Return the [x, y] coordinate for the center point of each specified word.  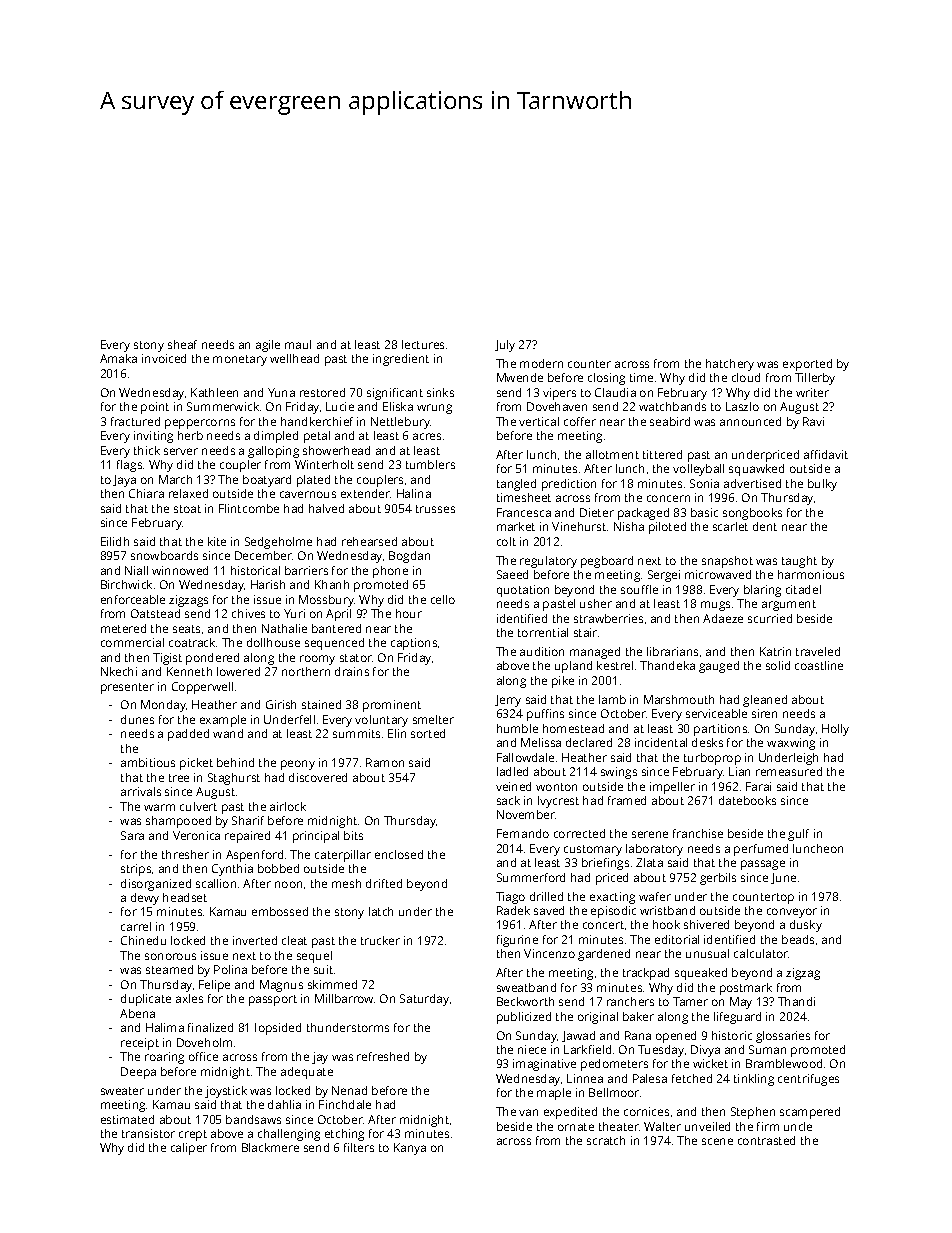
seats [186, 629]
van [528, 1112]
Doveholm [204, 1042]
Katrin [775, 651]
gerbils [718, 879]
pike [563, 682]
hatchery [730, 365]
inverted [255, 940]
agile [268, 346]
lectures [423, 344]
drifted [384, 883]
